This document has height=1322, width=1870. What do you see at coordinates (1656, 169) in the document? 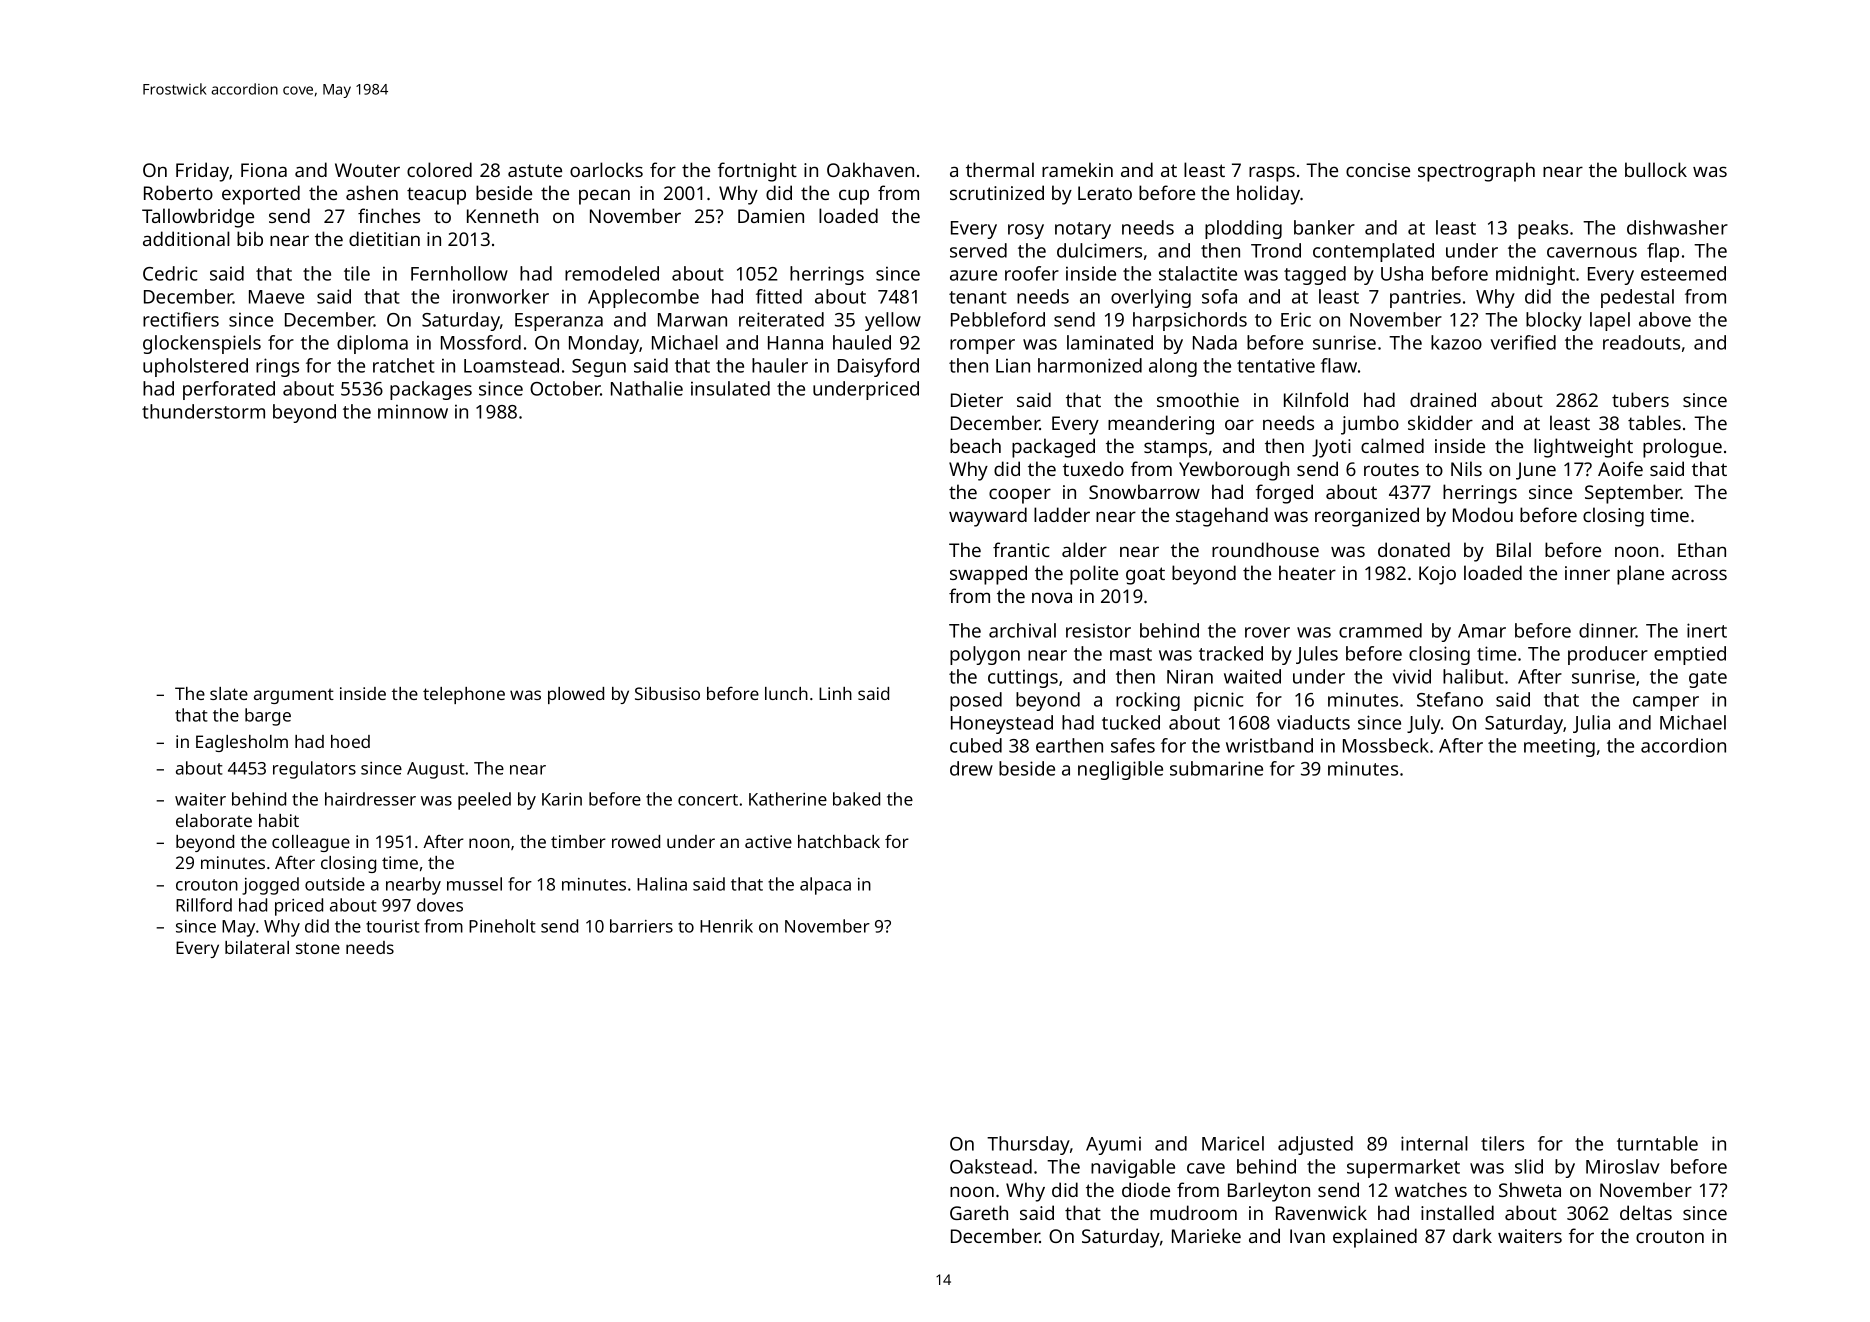
I see `bullock` at bounding box center [1656, 169].
